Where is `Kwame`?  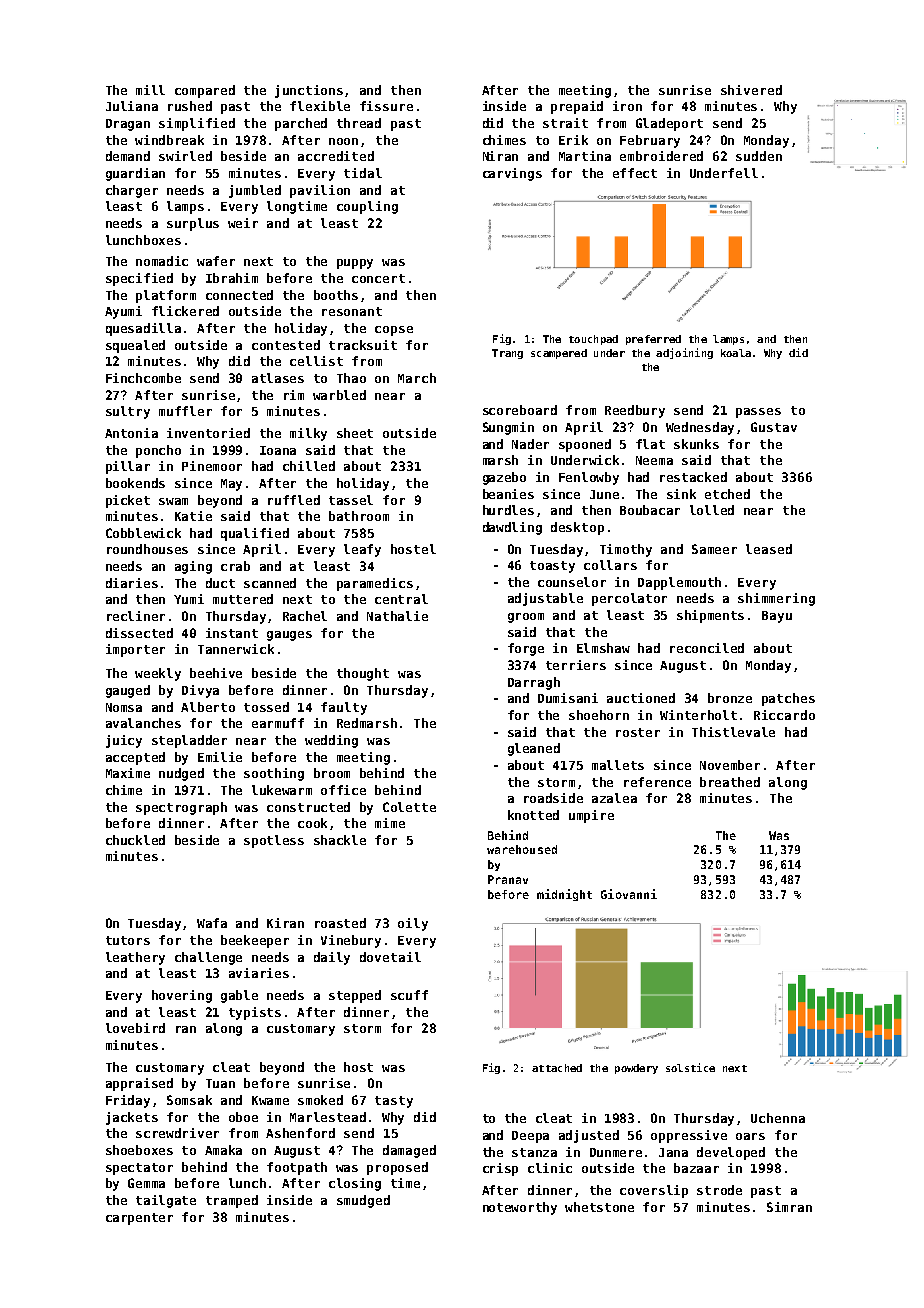 Kwame is located at coordinates (270, 1100).
